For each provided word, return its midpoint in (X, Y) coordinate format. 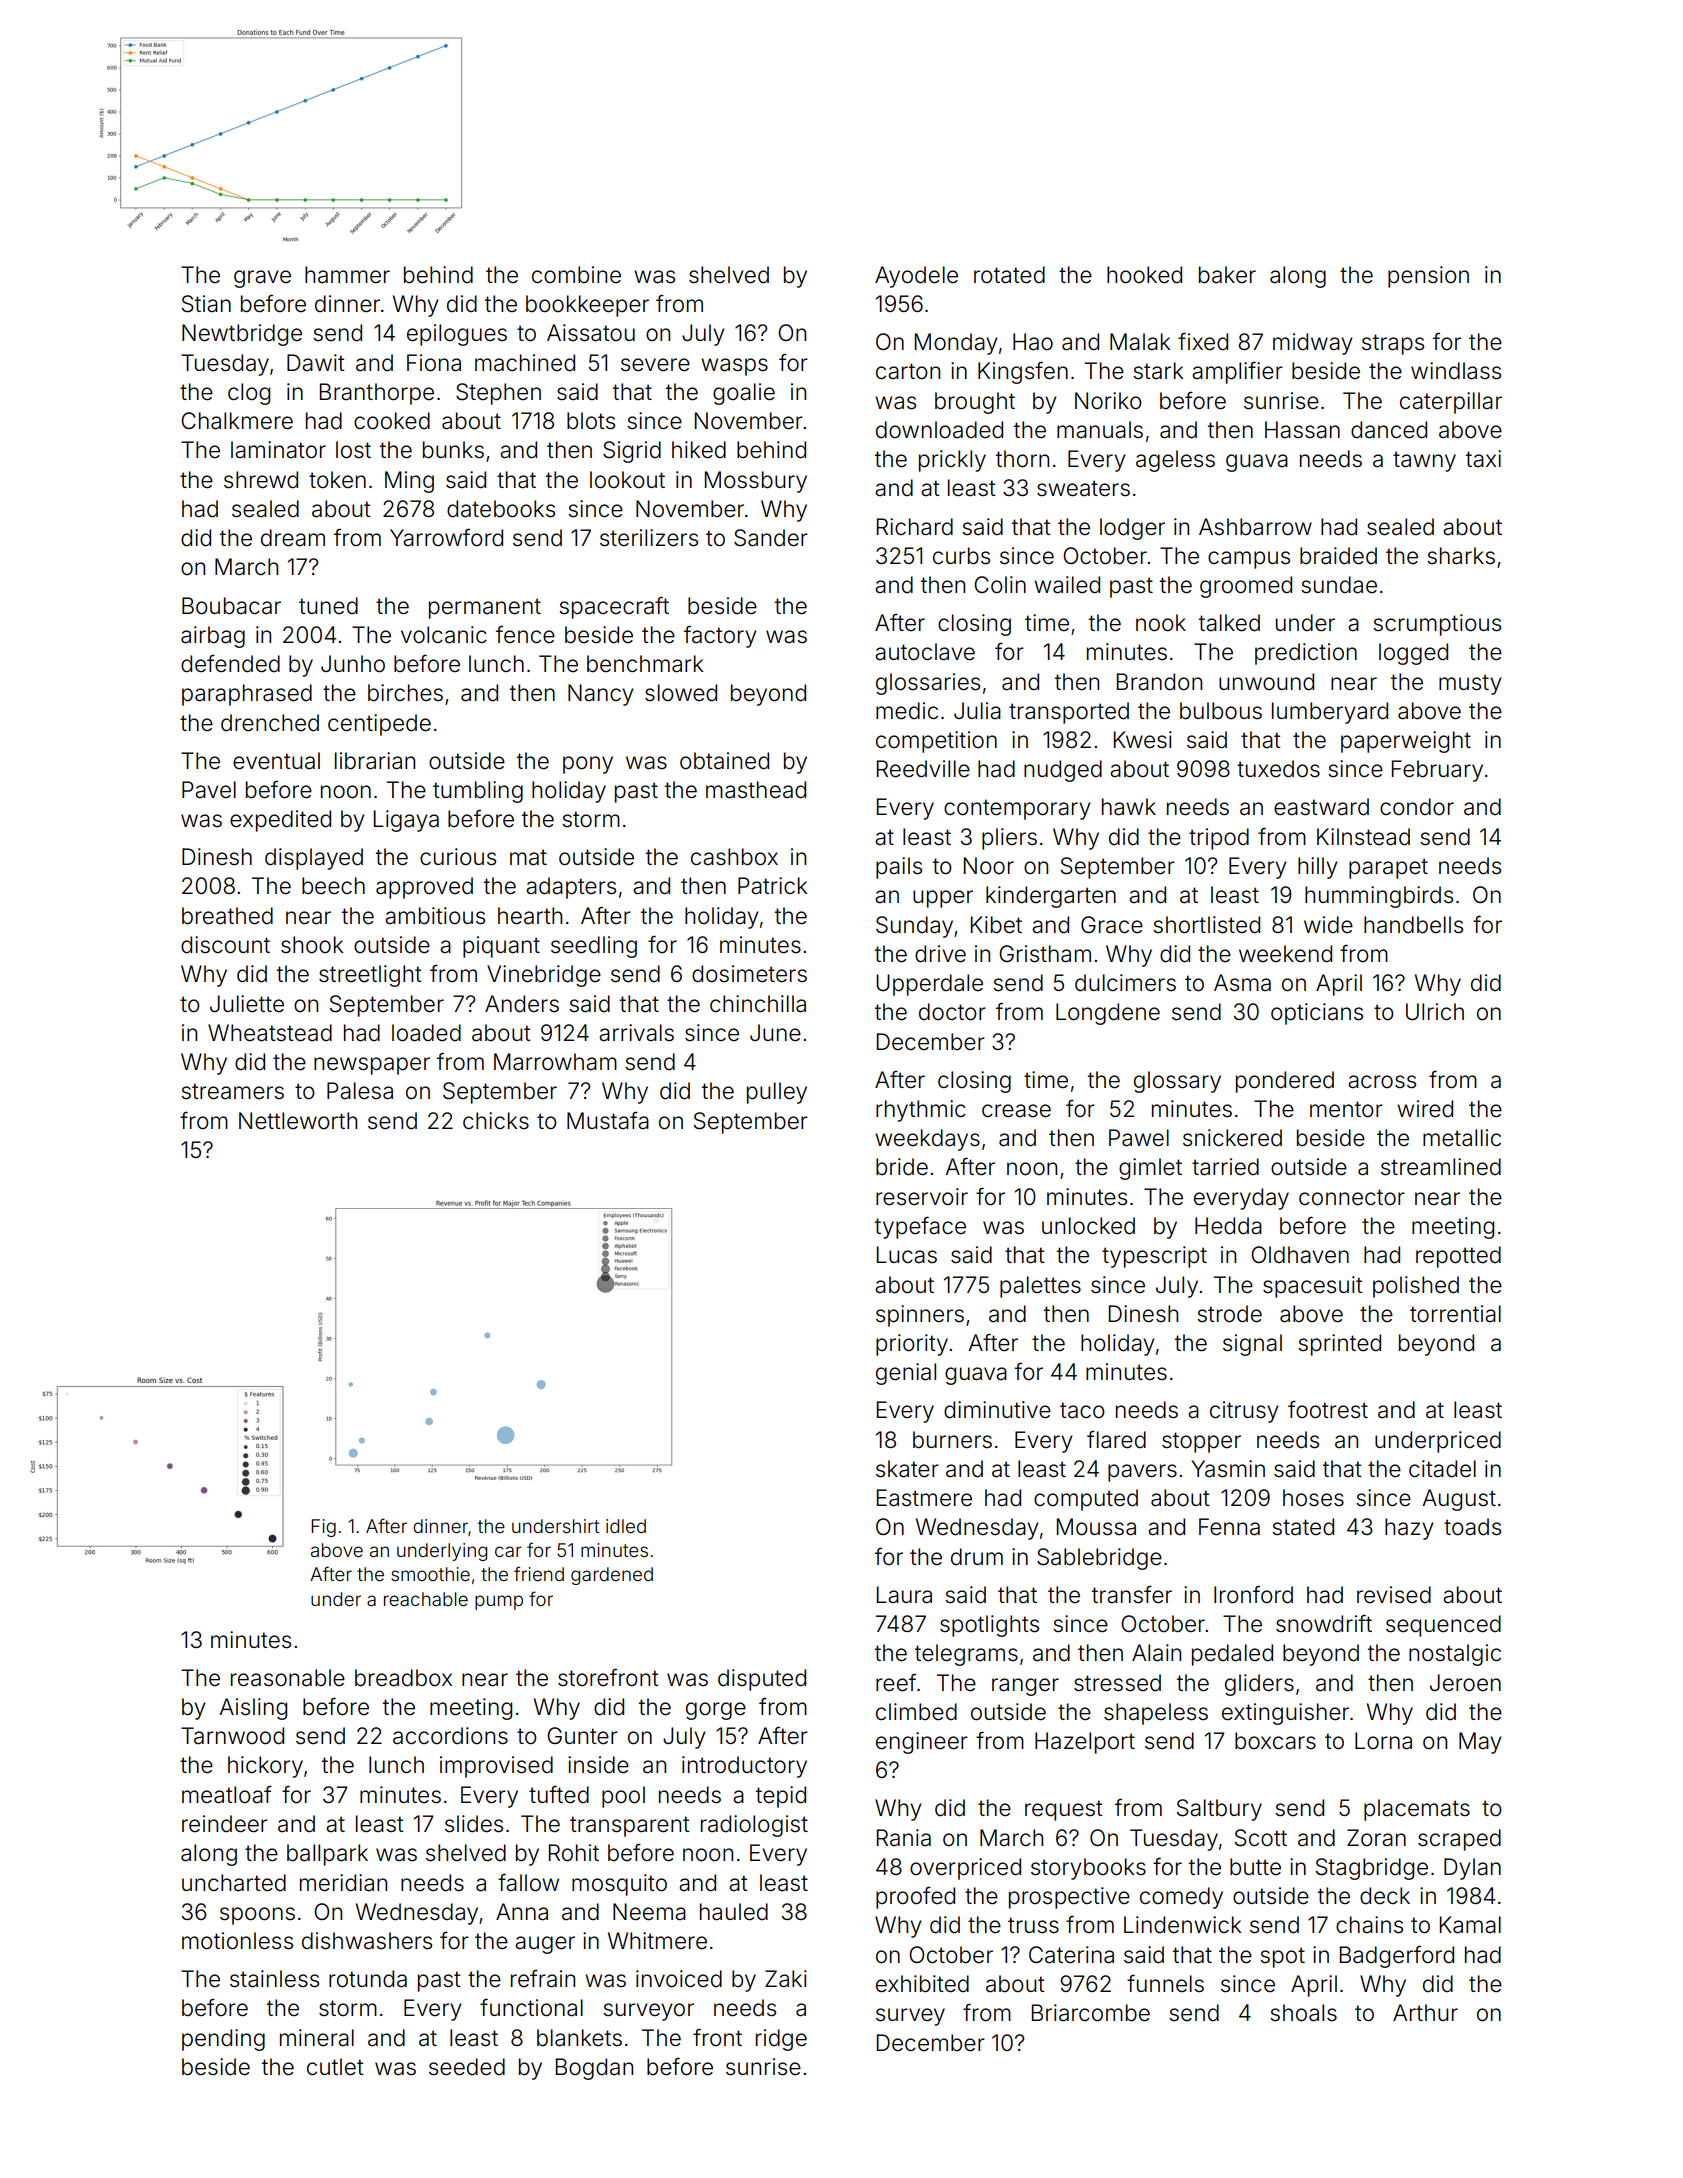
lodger (1132, 529)
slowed (681, 693)
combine (576, 275)
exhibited (922, 1984)
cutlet (335, 2067)
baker (1227, 275)
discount (225, 945)
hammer (347, 275)
